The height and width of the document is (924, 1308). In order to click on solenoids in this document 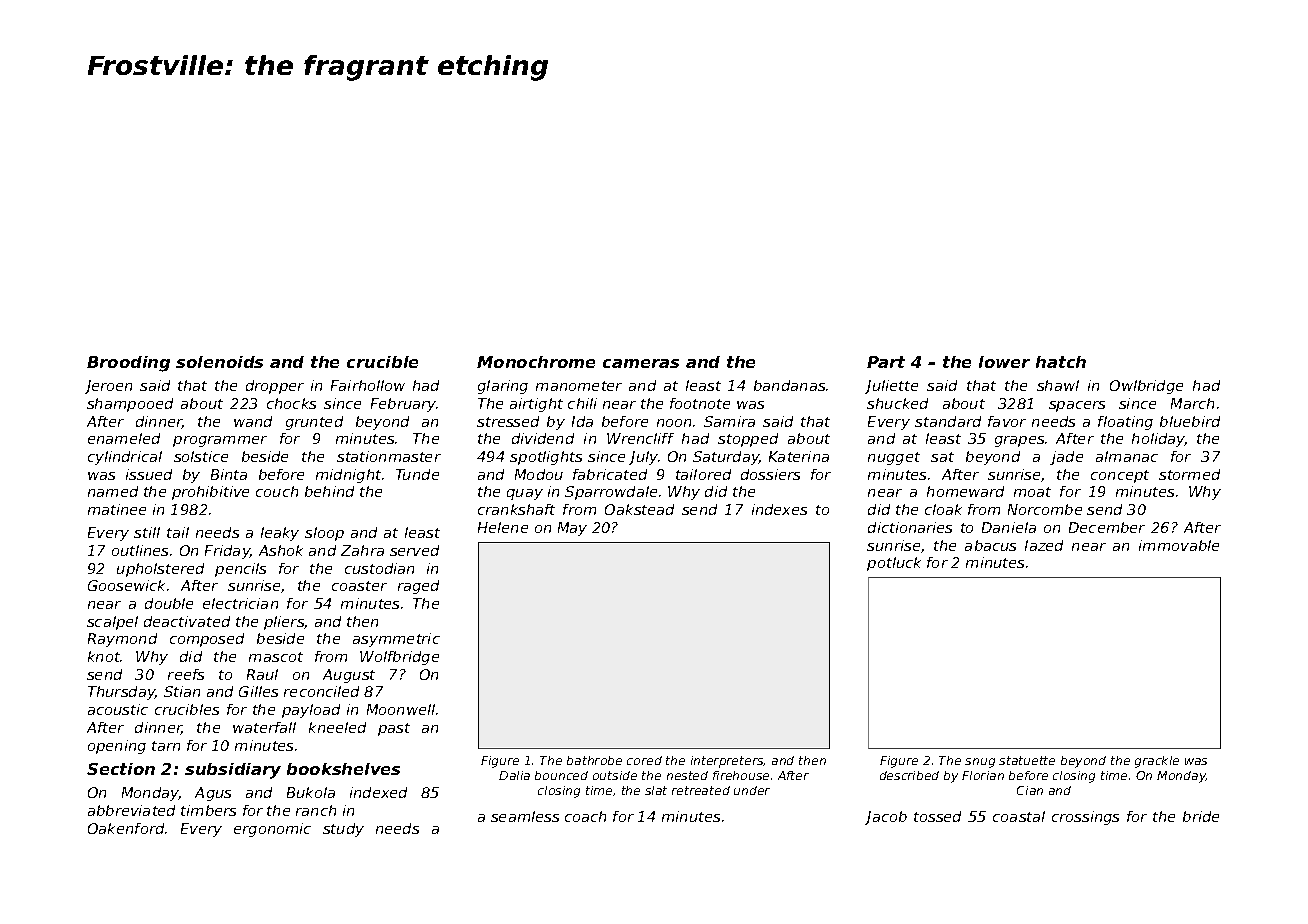, I will do `click(219, 362)`.
